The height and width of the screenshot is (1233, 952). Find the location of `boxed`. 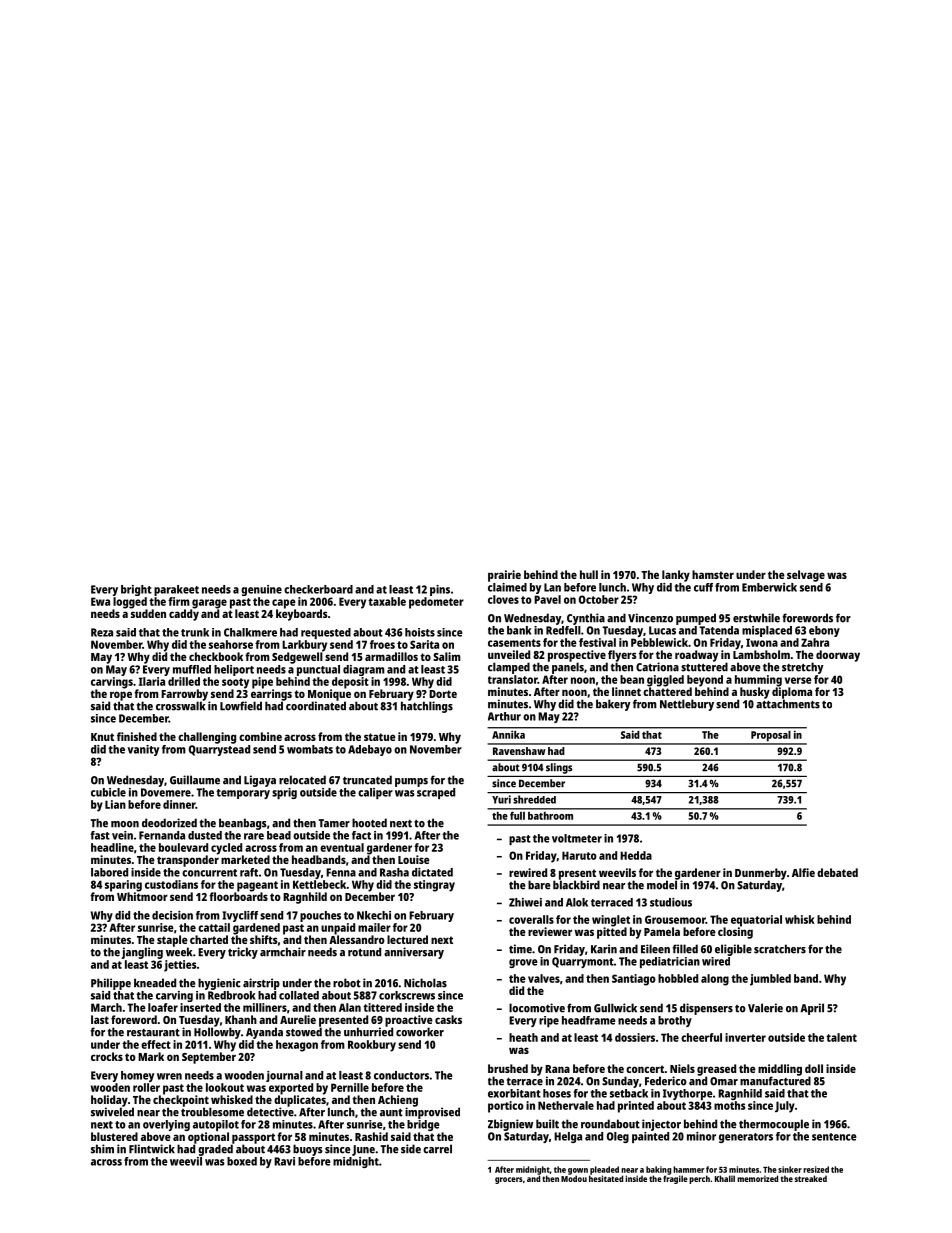

boxed is located at coordinates (242, 1161).
